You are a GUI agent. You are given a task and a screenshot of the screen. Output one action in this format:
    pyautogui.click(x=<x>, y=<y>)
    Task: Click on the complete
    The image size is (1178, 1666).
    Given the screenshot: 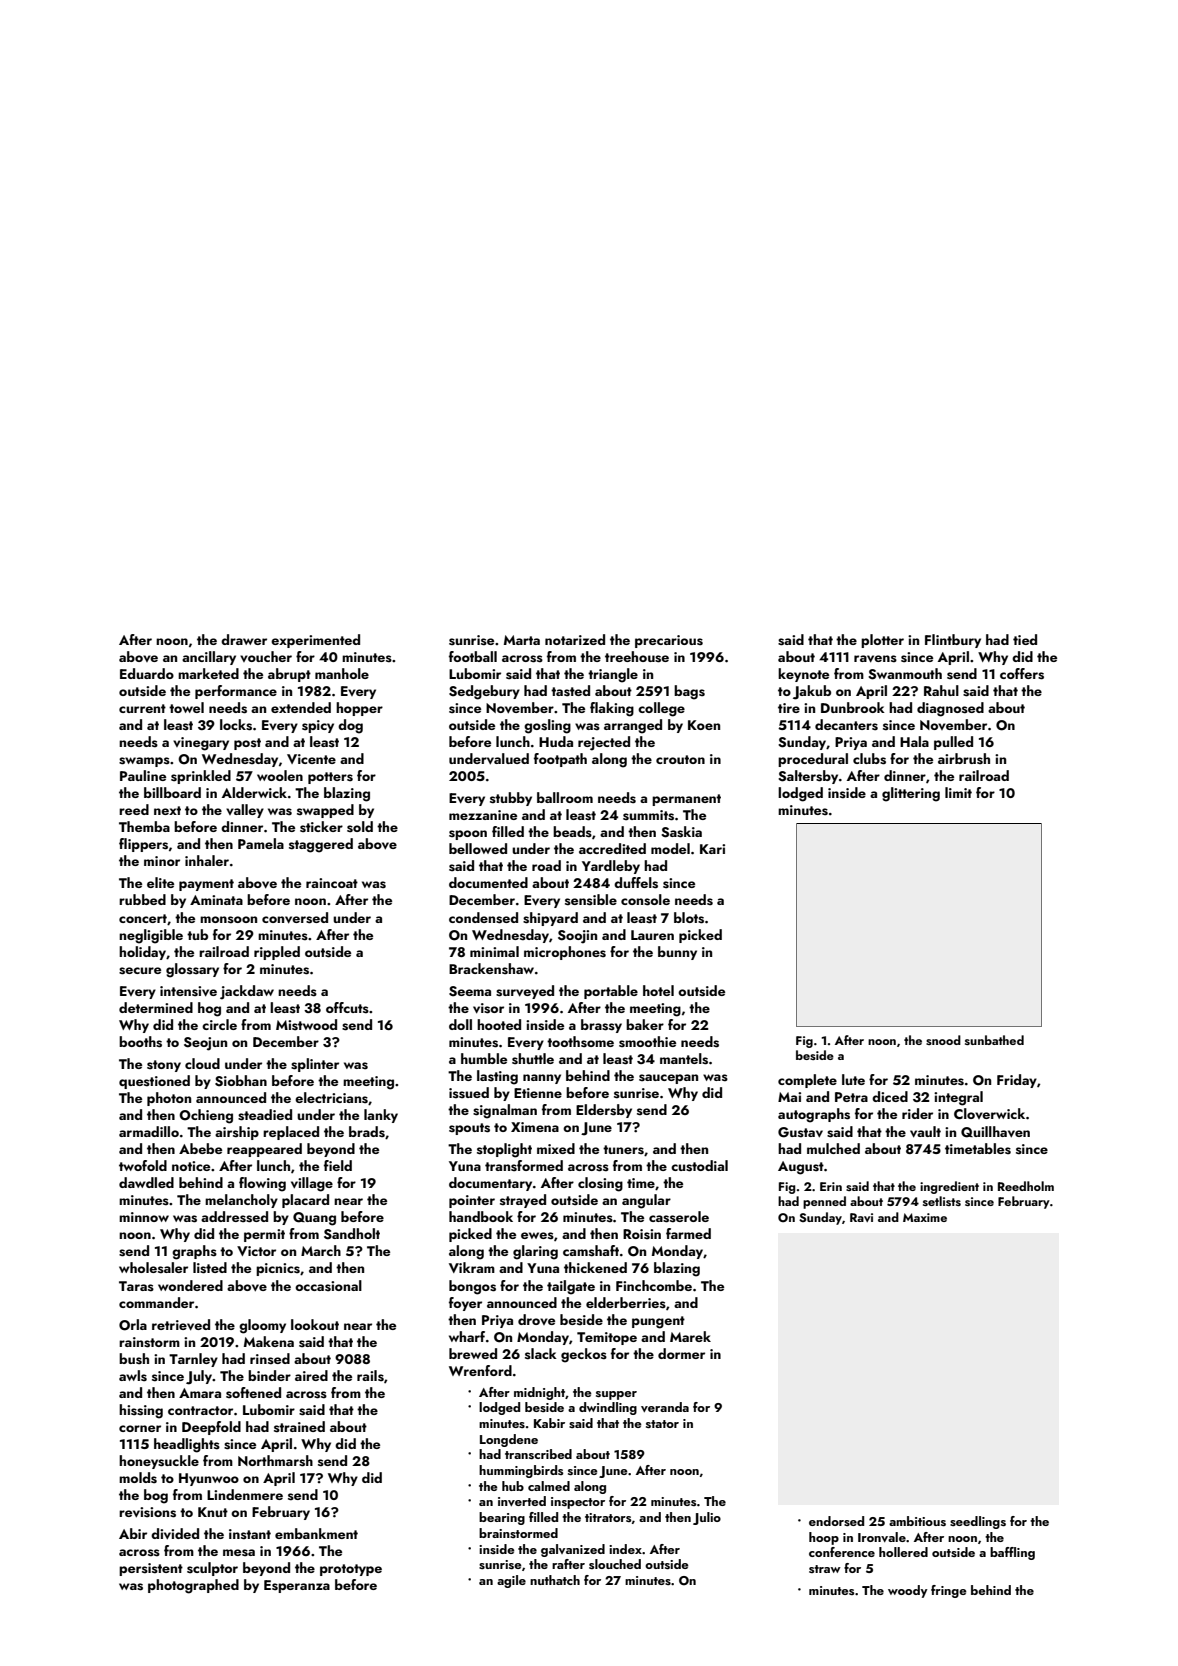 What is the action you would take?
    pyautogui.click(x=807, y=1081)
